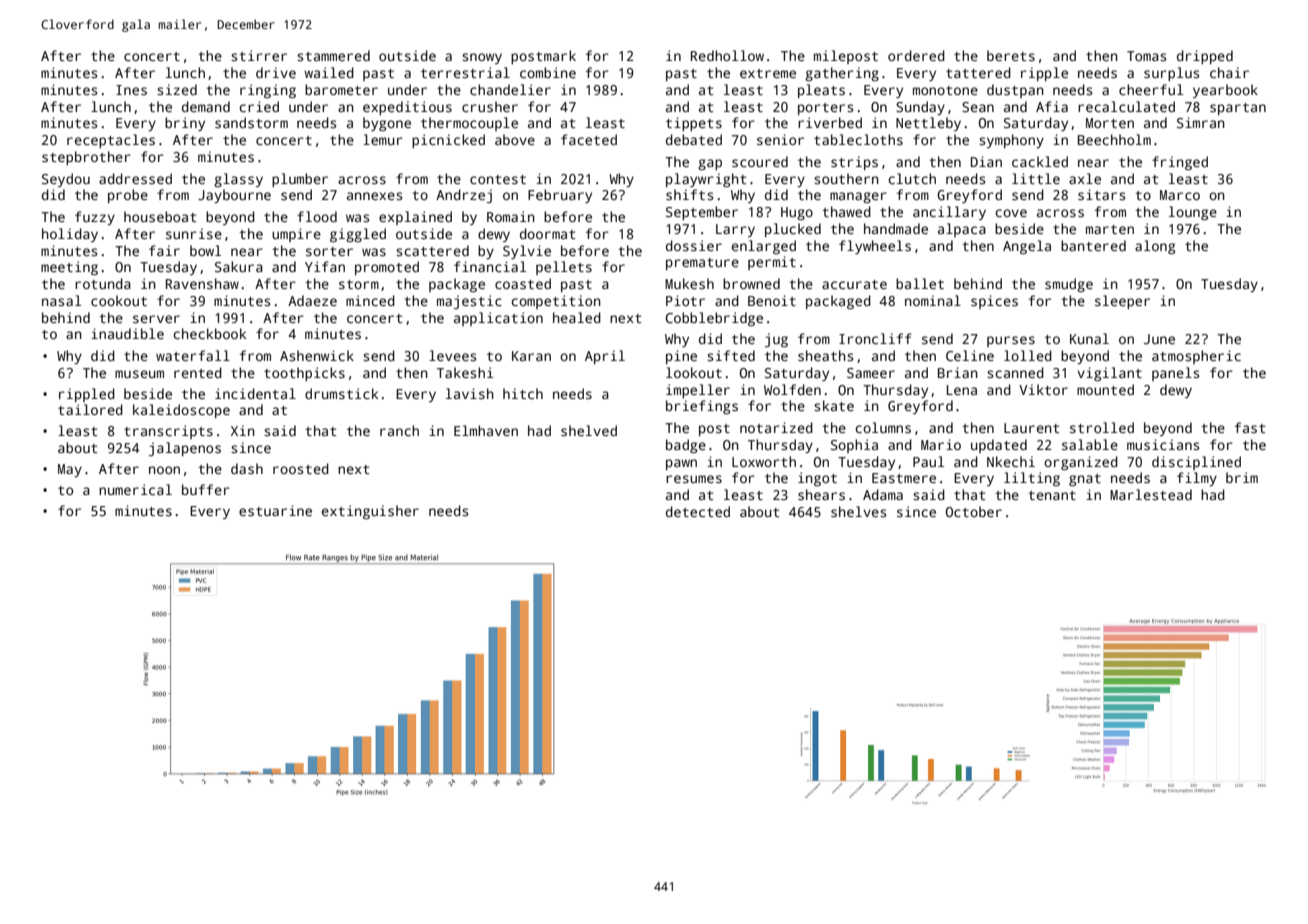  Describe the element at coordinates (69, 268) in the image. I see `meeting` at that location.
